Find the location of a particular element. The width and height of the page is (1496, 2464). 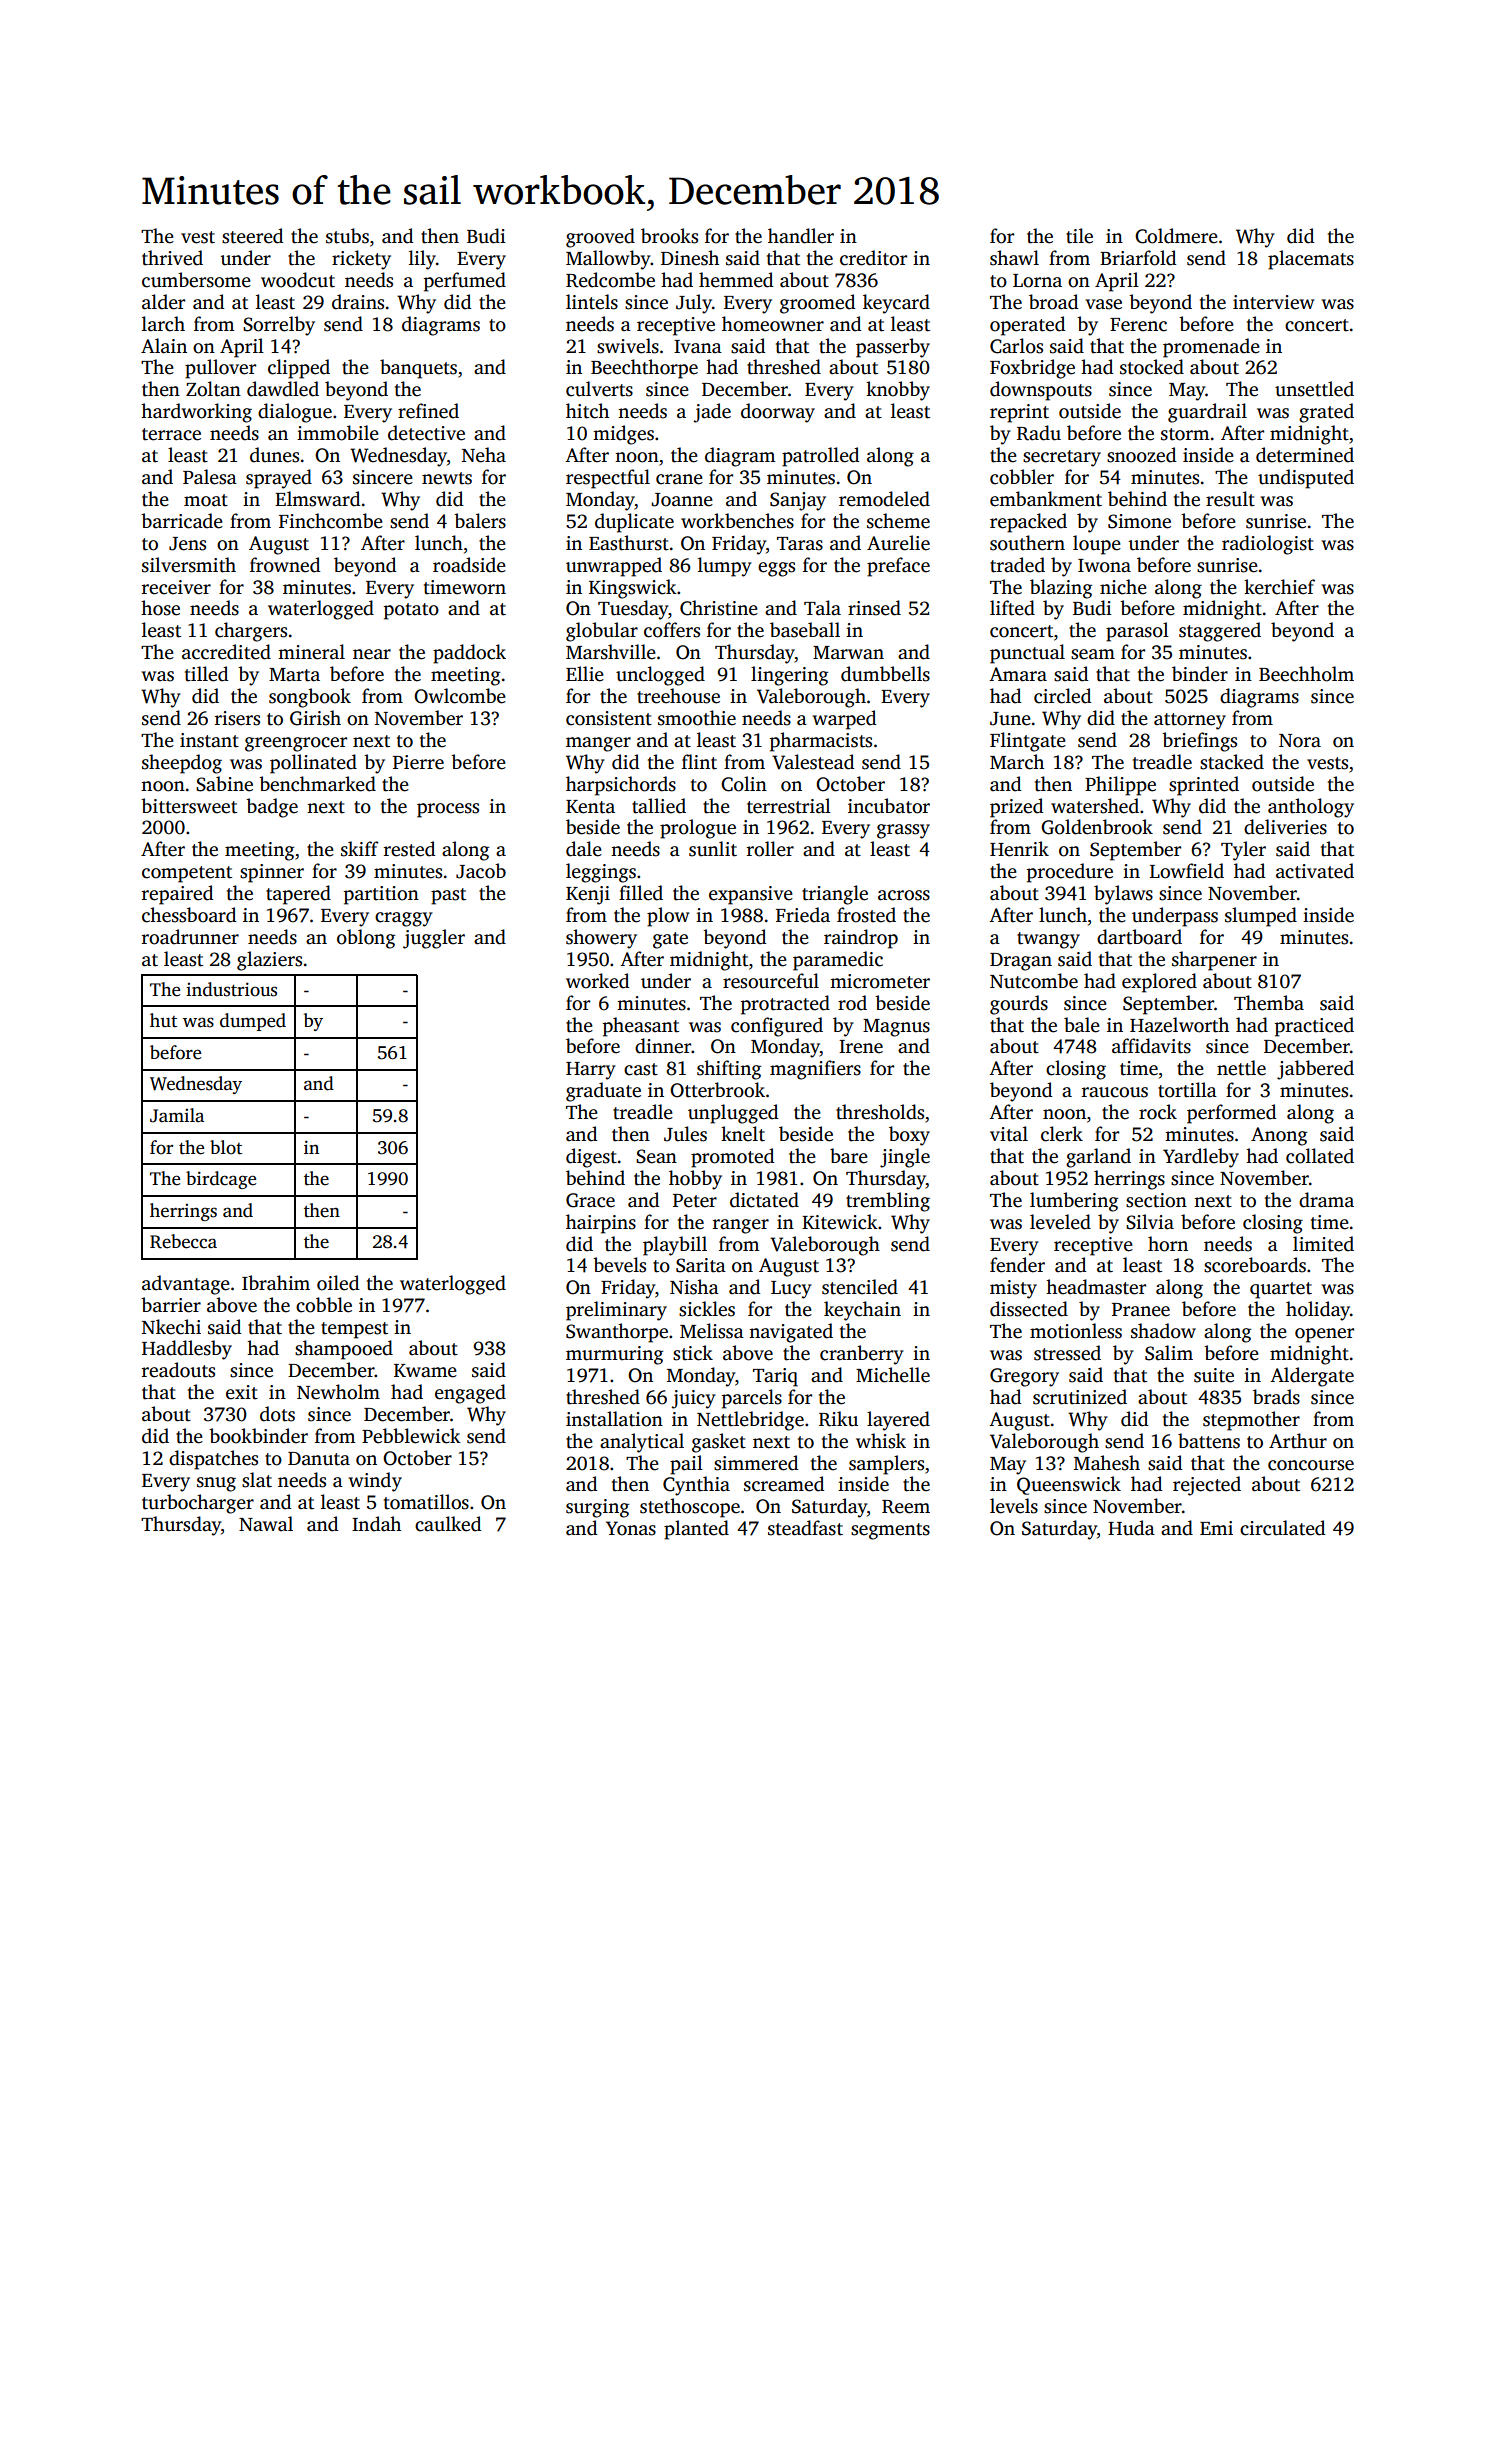

scheme is located at coordinates (898, 521).
